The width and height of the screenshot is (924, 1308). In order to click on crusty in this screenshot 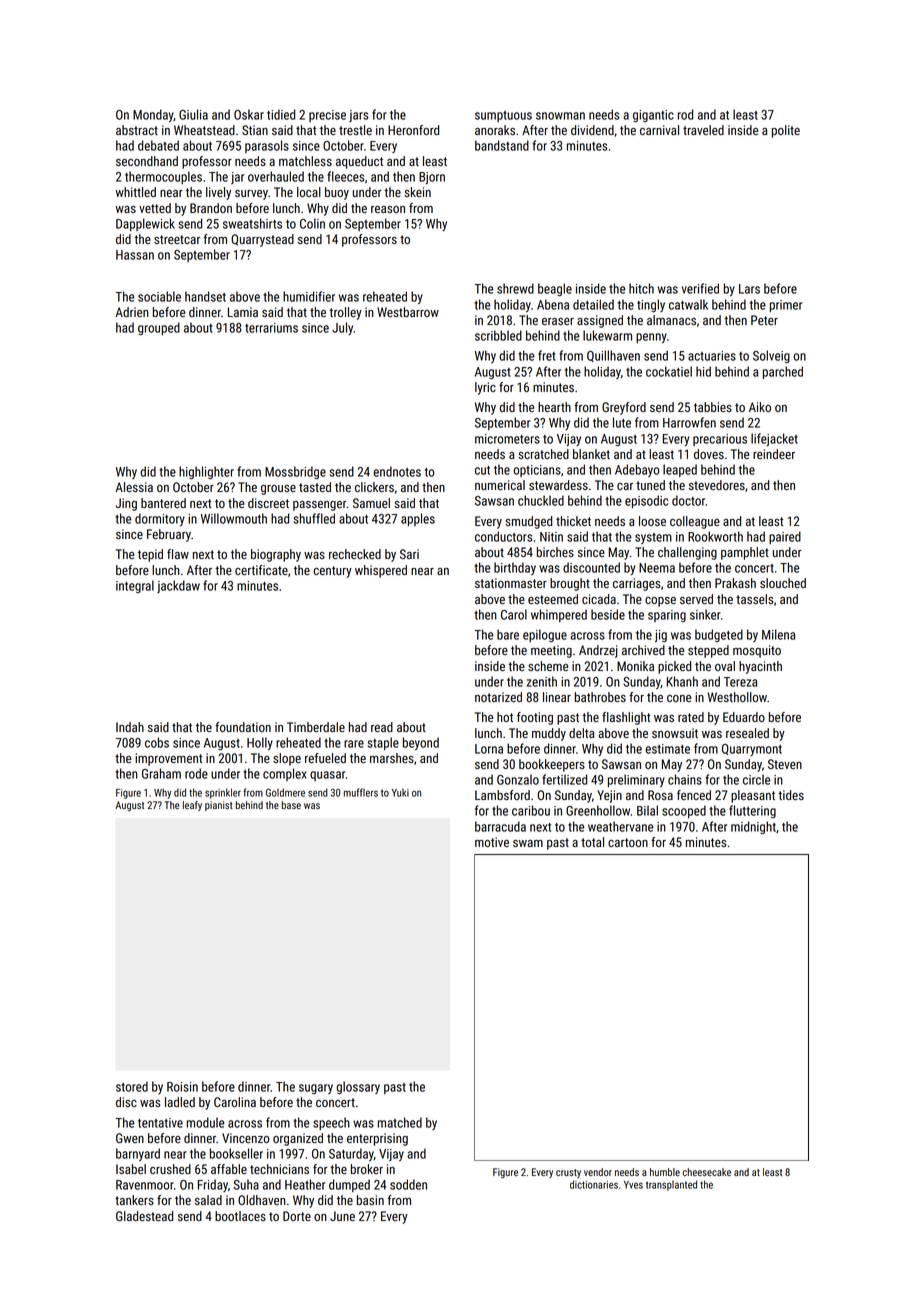, I will do `click(568, 1173)`.
